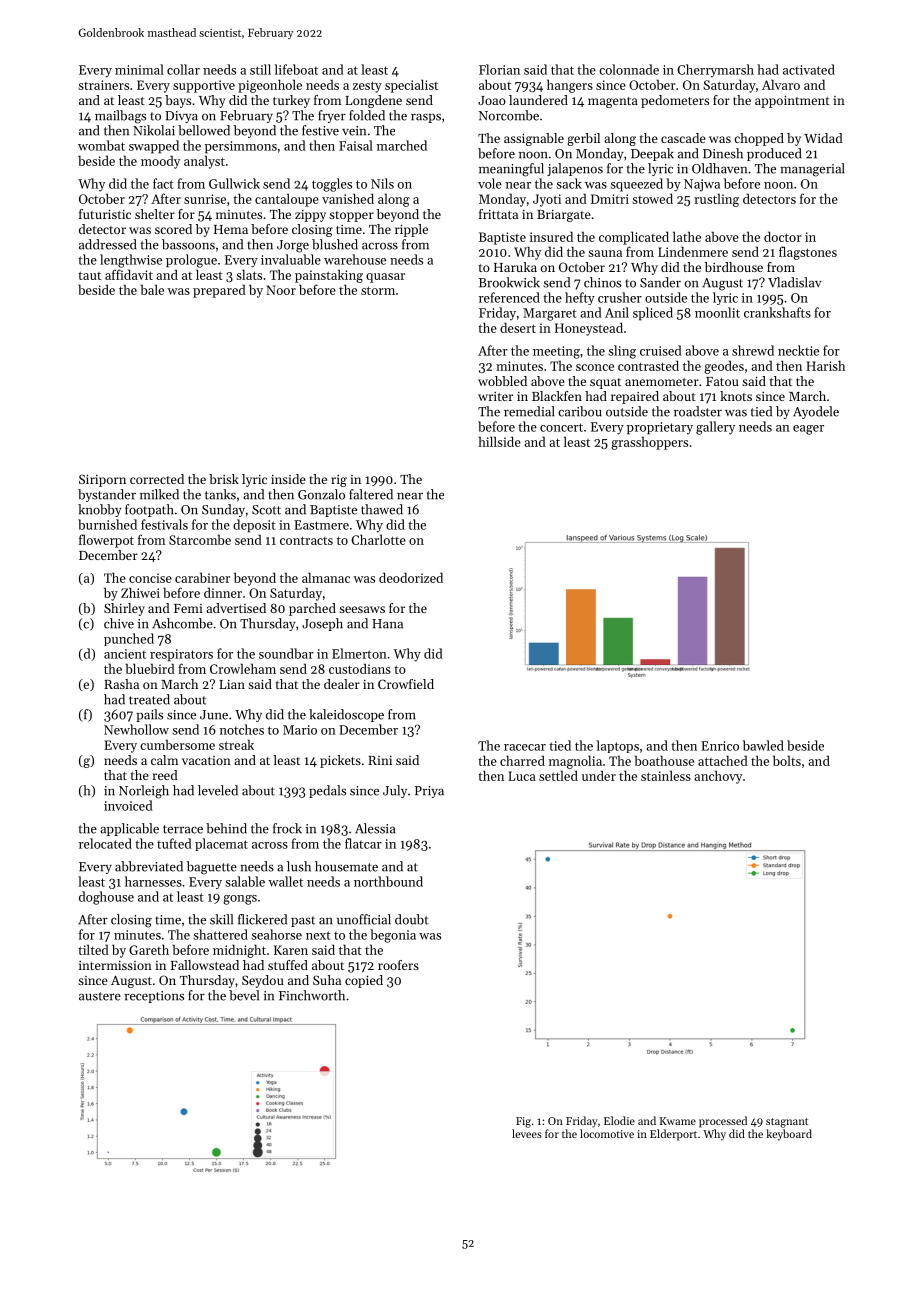 This screenshot has height=1308, width=924. I want to click on receptions, so click(154, 997).
